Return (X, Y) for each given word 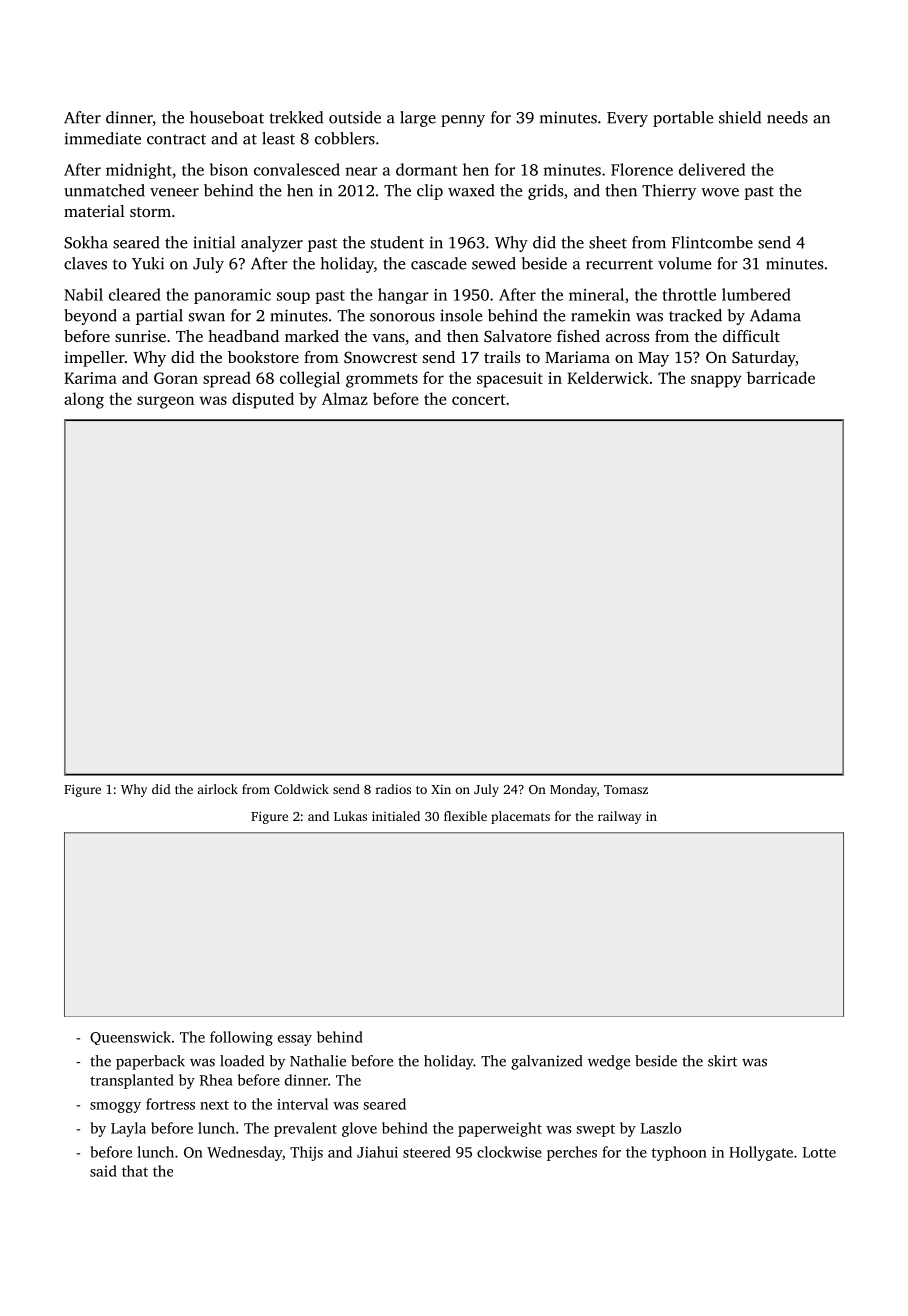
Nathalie (318, 1061)
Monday (573, 790)
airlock (217, 789)
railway (619, 817)
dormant (426, 169)
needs (787, 117)
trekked (296, 117)
